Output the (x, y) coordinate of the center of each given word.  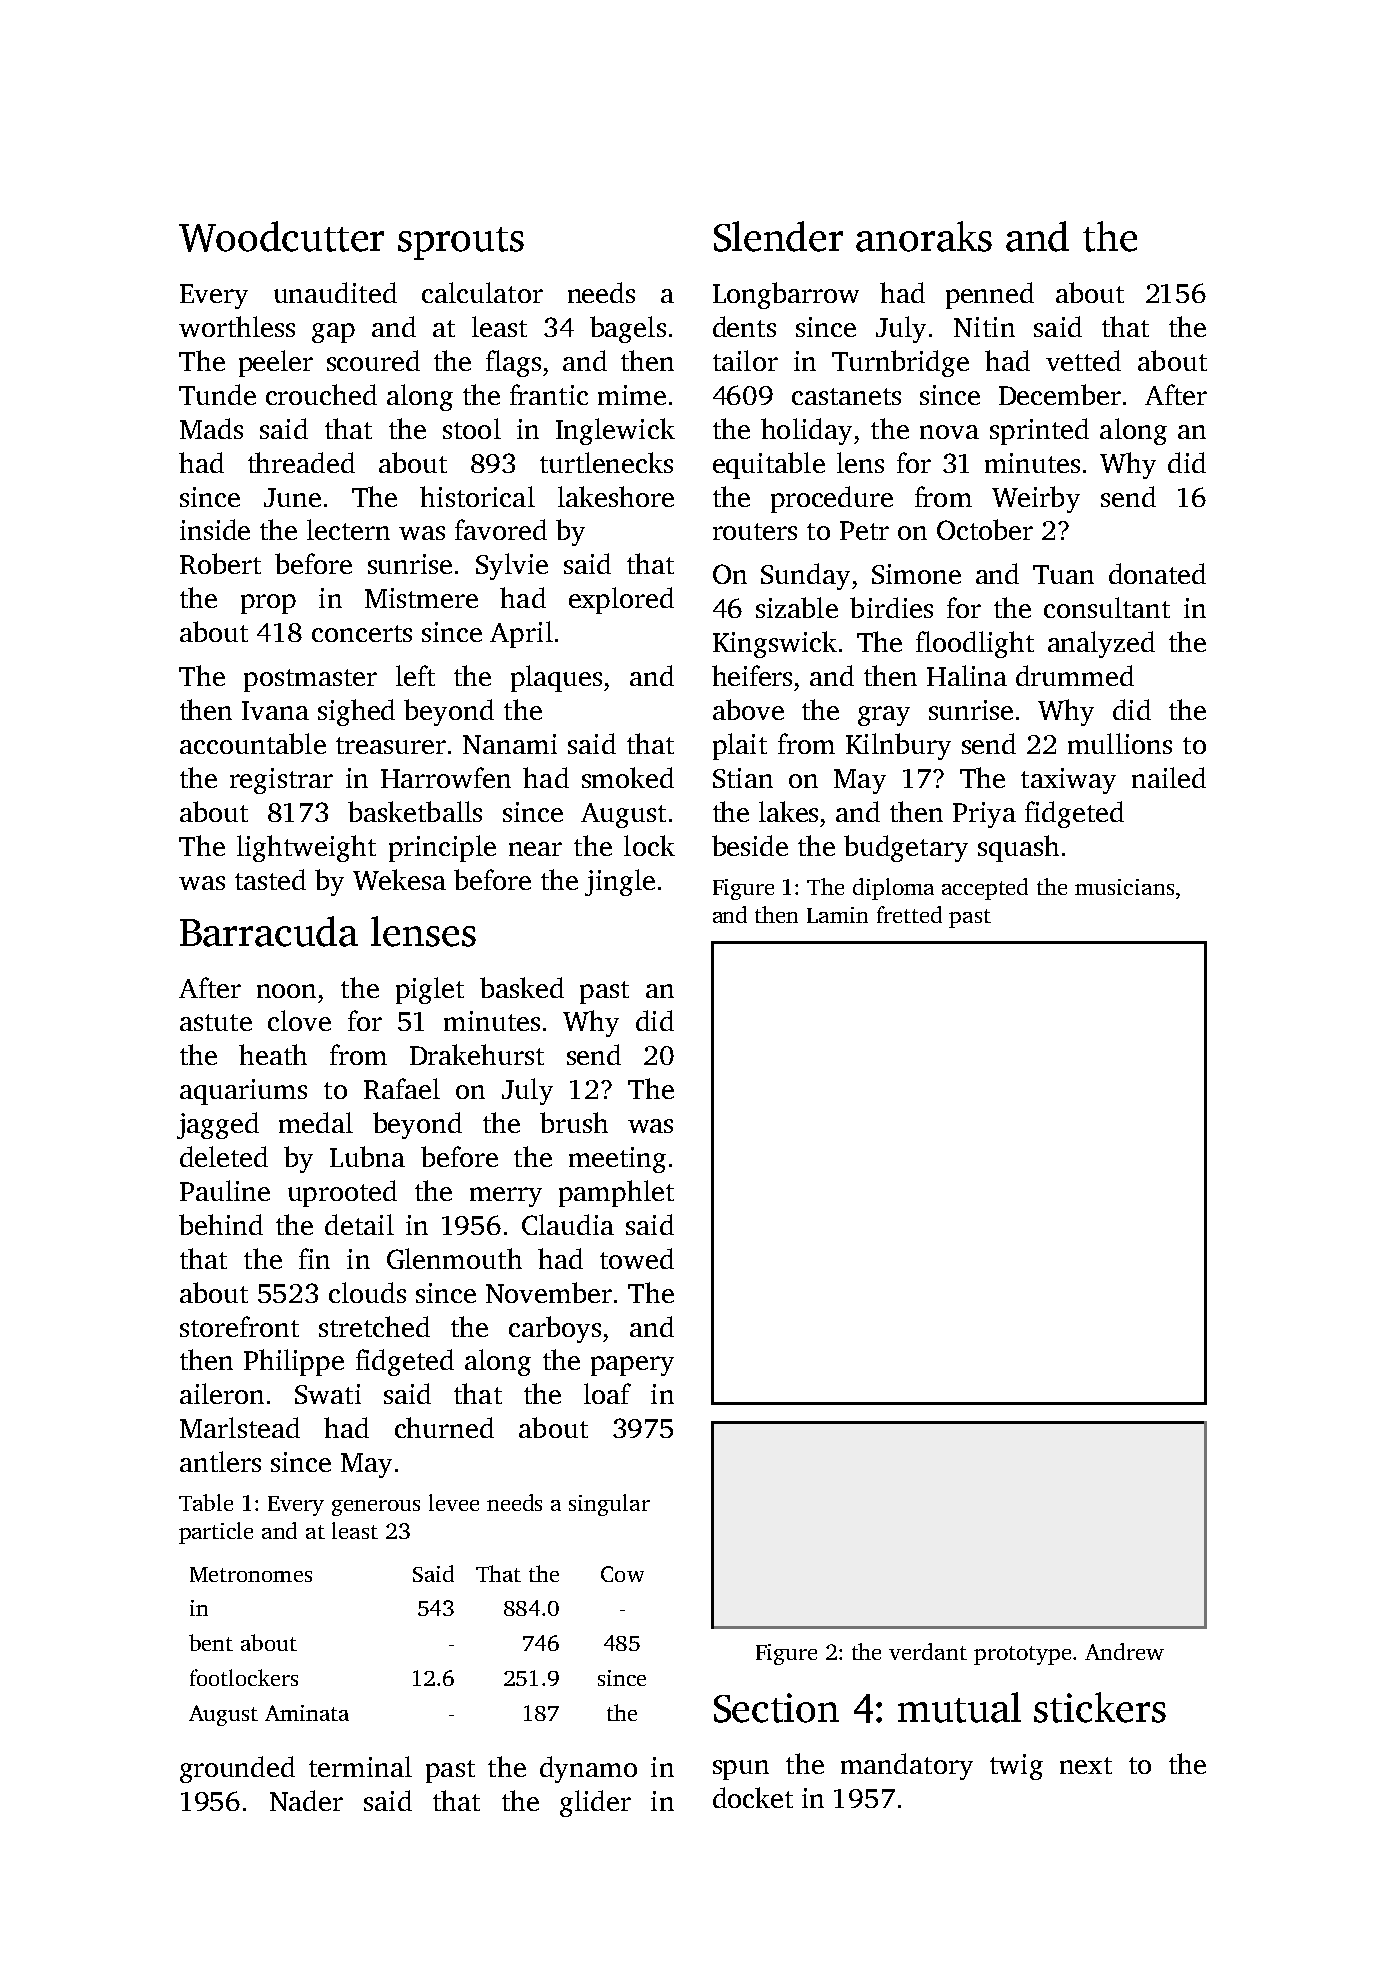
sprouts (461, 243)
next (1086, 1765)
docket (753, 1797)
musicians (1124, 887)
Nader (306, 1800)
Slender (778, 236)
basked (522, 987)
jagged (218, 1125)
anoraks (924, 236)
